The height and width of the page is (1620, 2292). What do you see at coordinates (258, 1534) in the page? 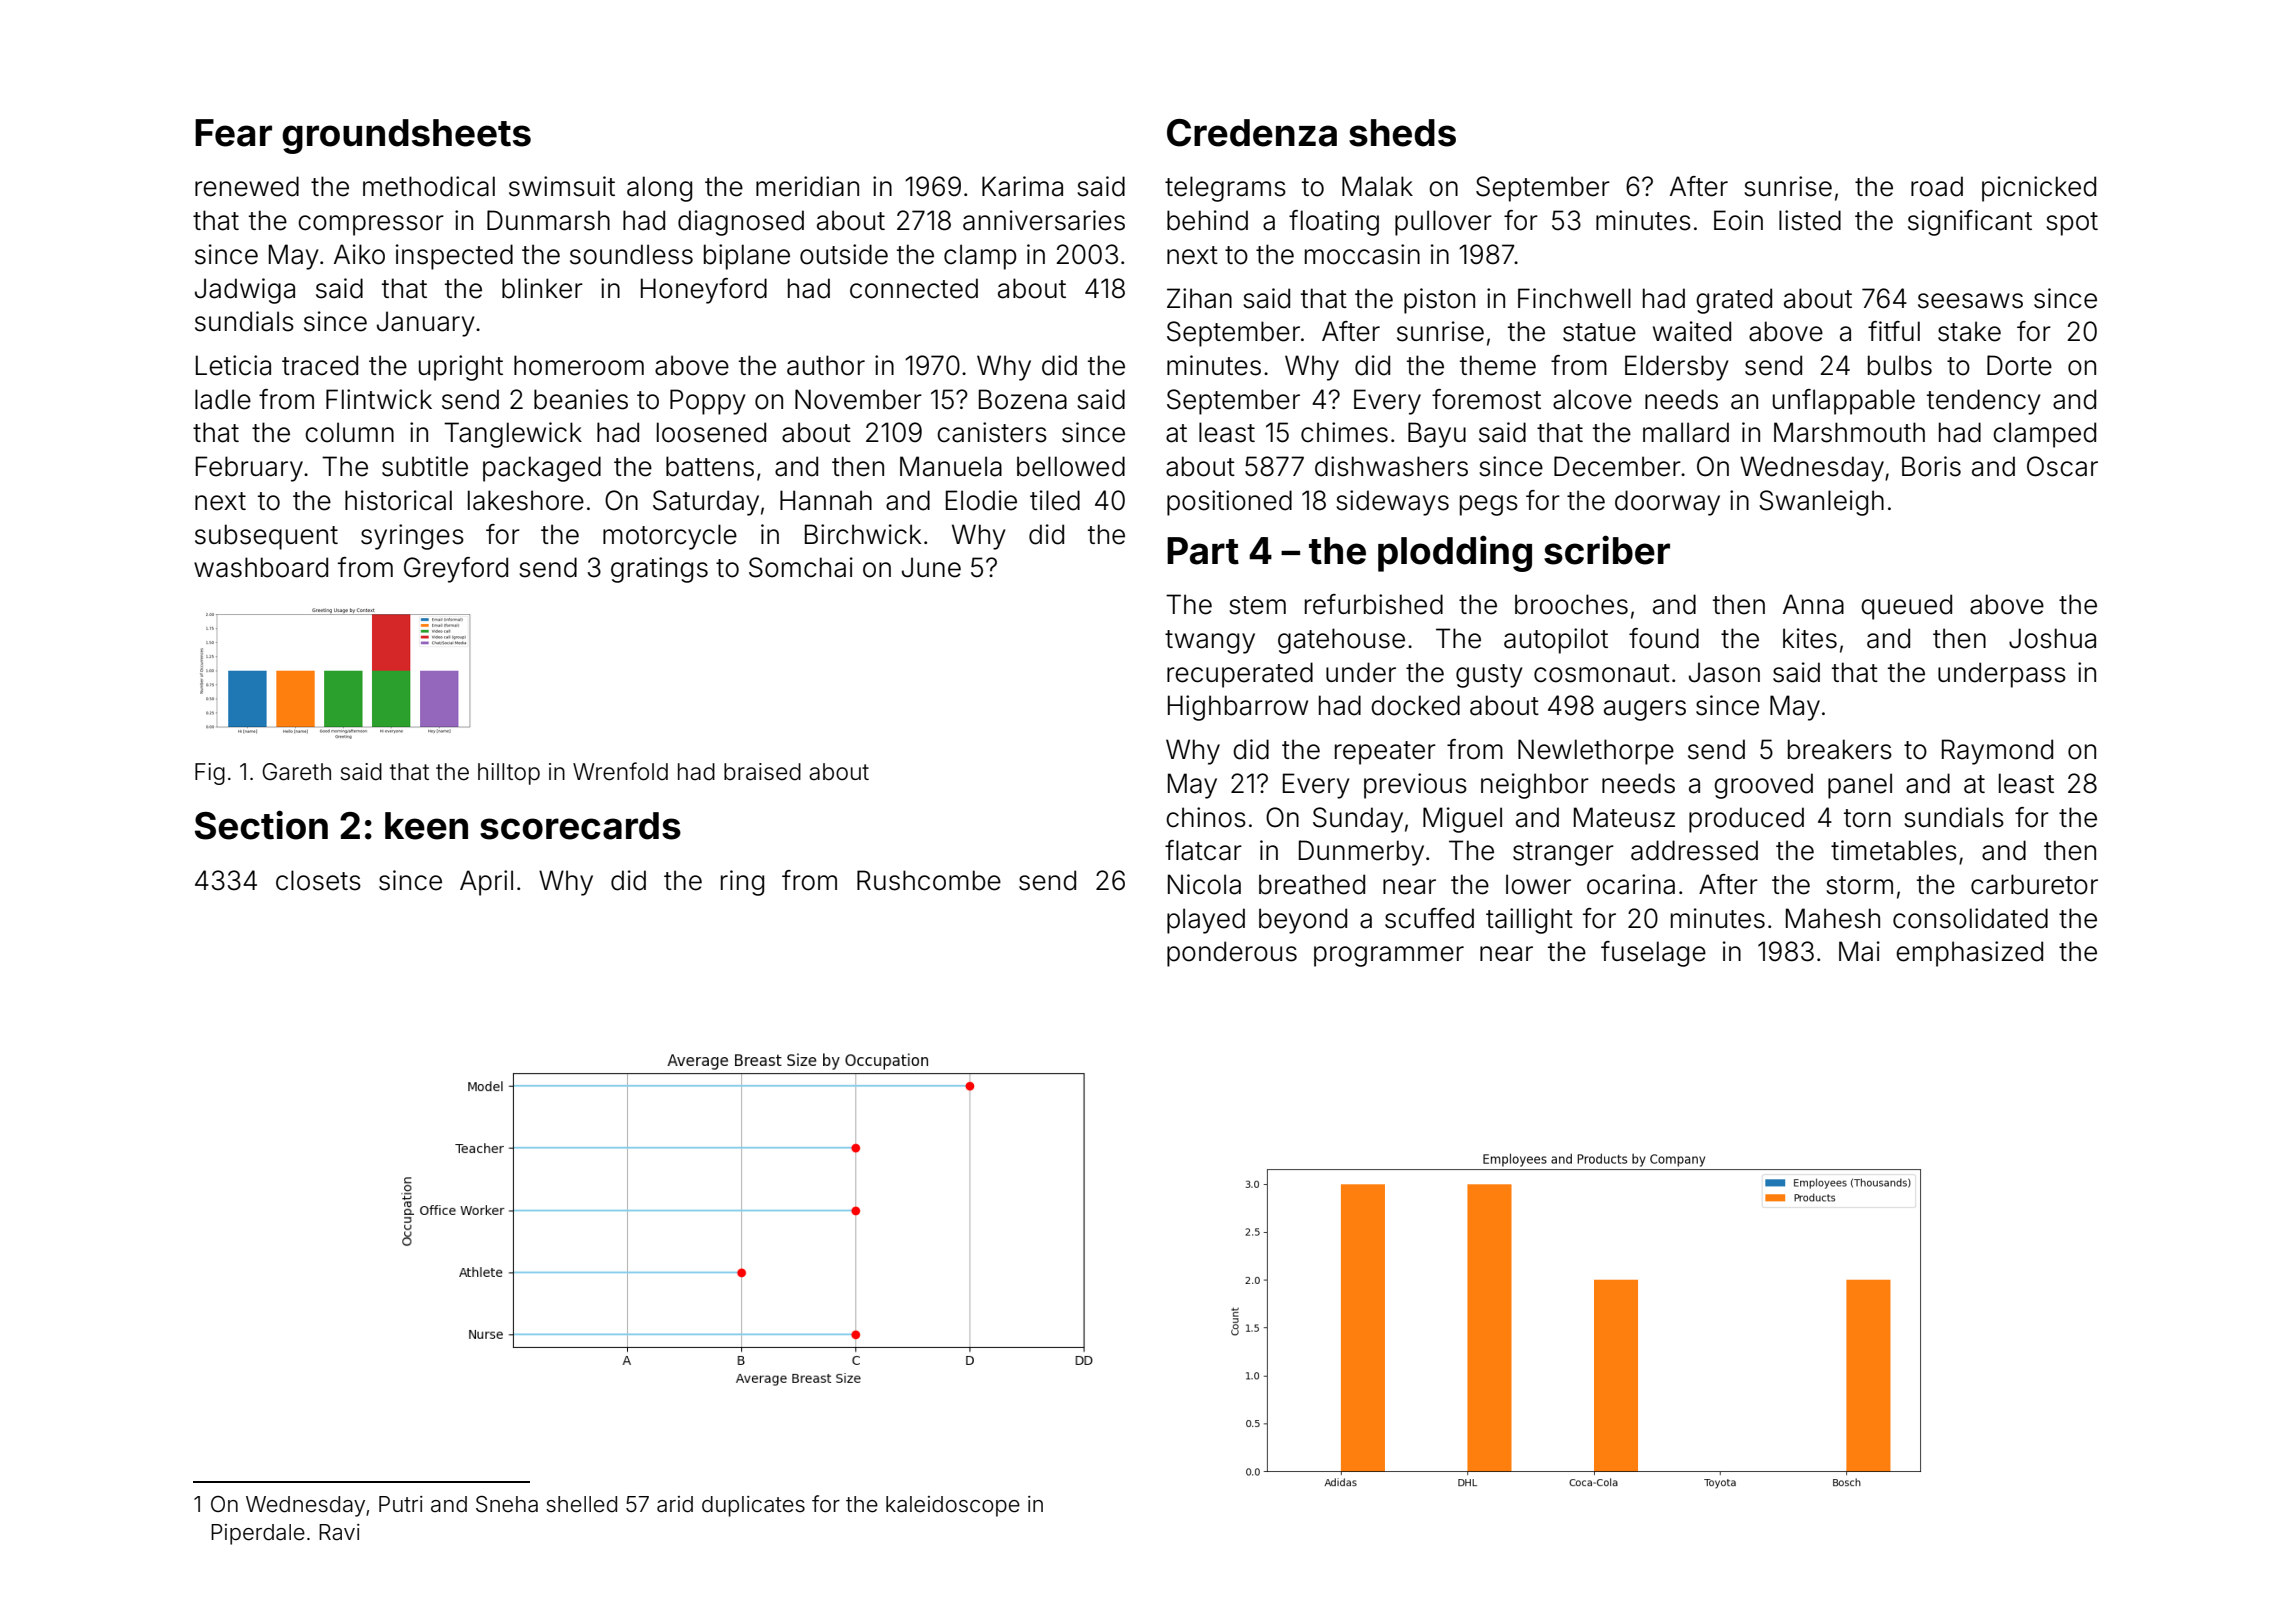
I see `Piperdale` at bounding box center [258, 1534].
